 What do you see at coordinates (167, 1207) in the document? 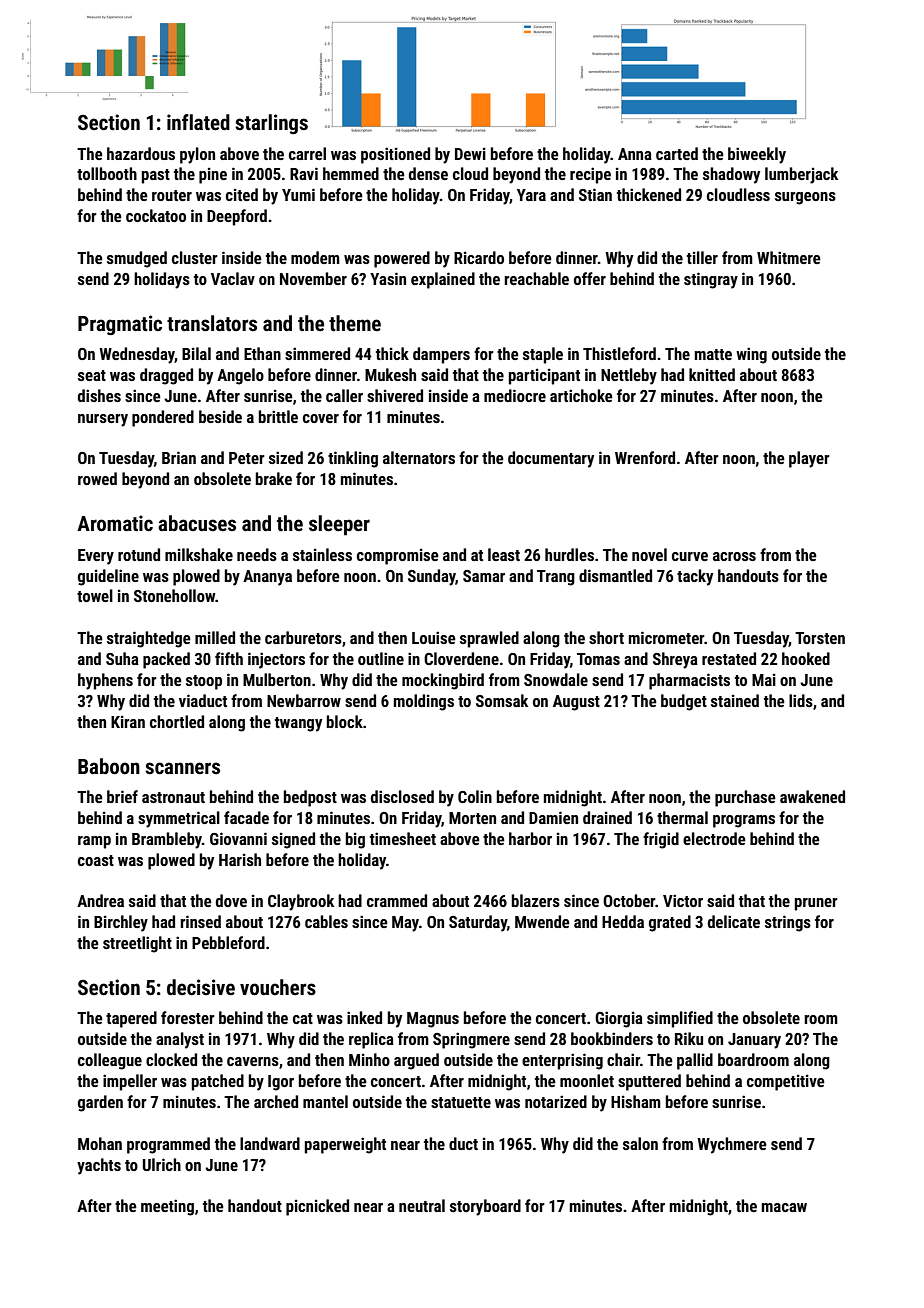
I see `meeting` at bounding box center [167, 1207].
